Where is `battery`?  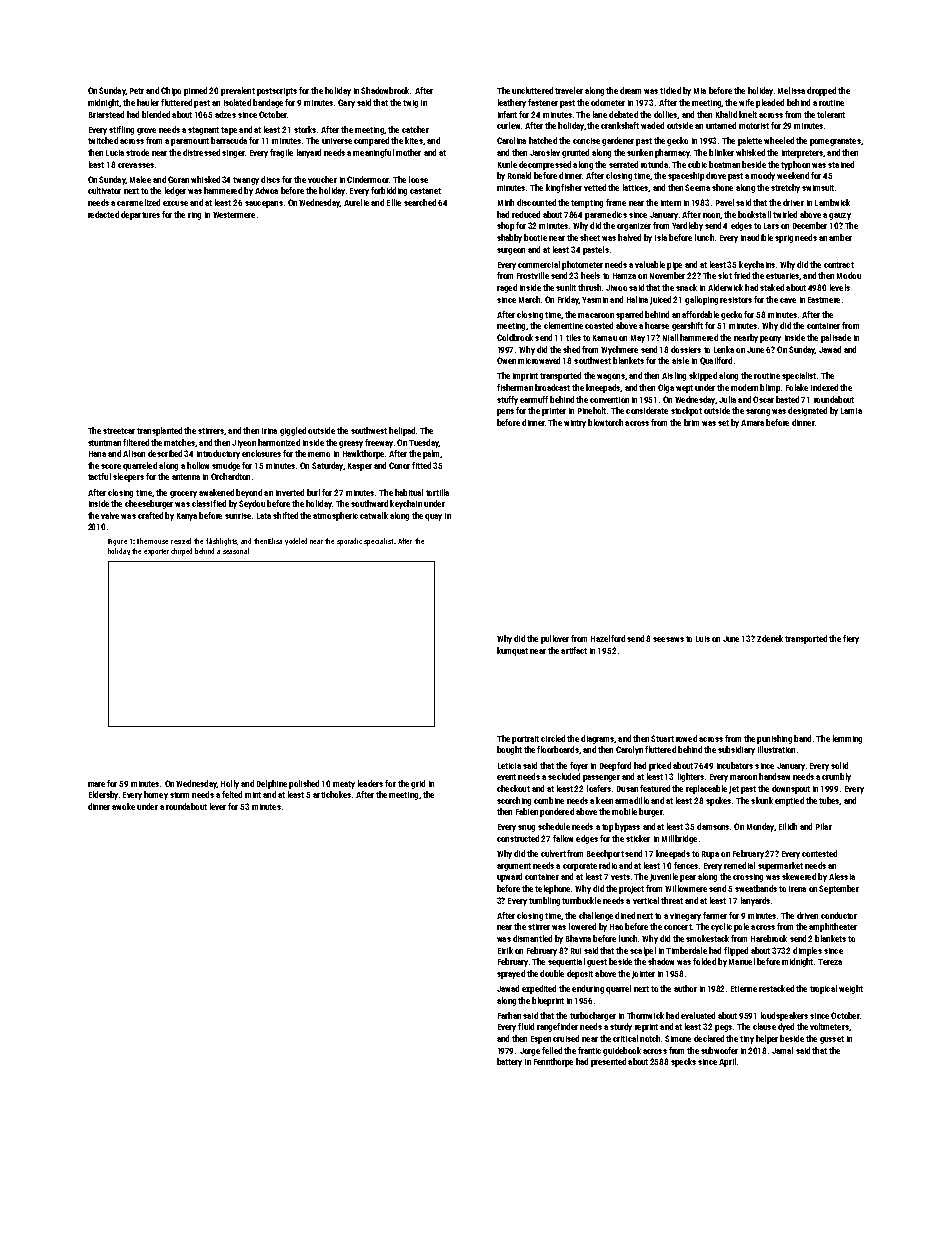
battery is located at coordinates (509, 1062).
